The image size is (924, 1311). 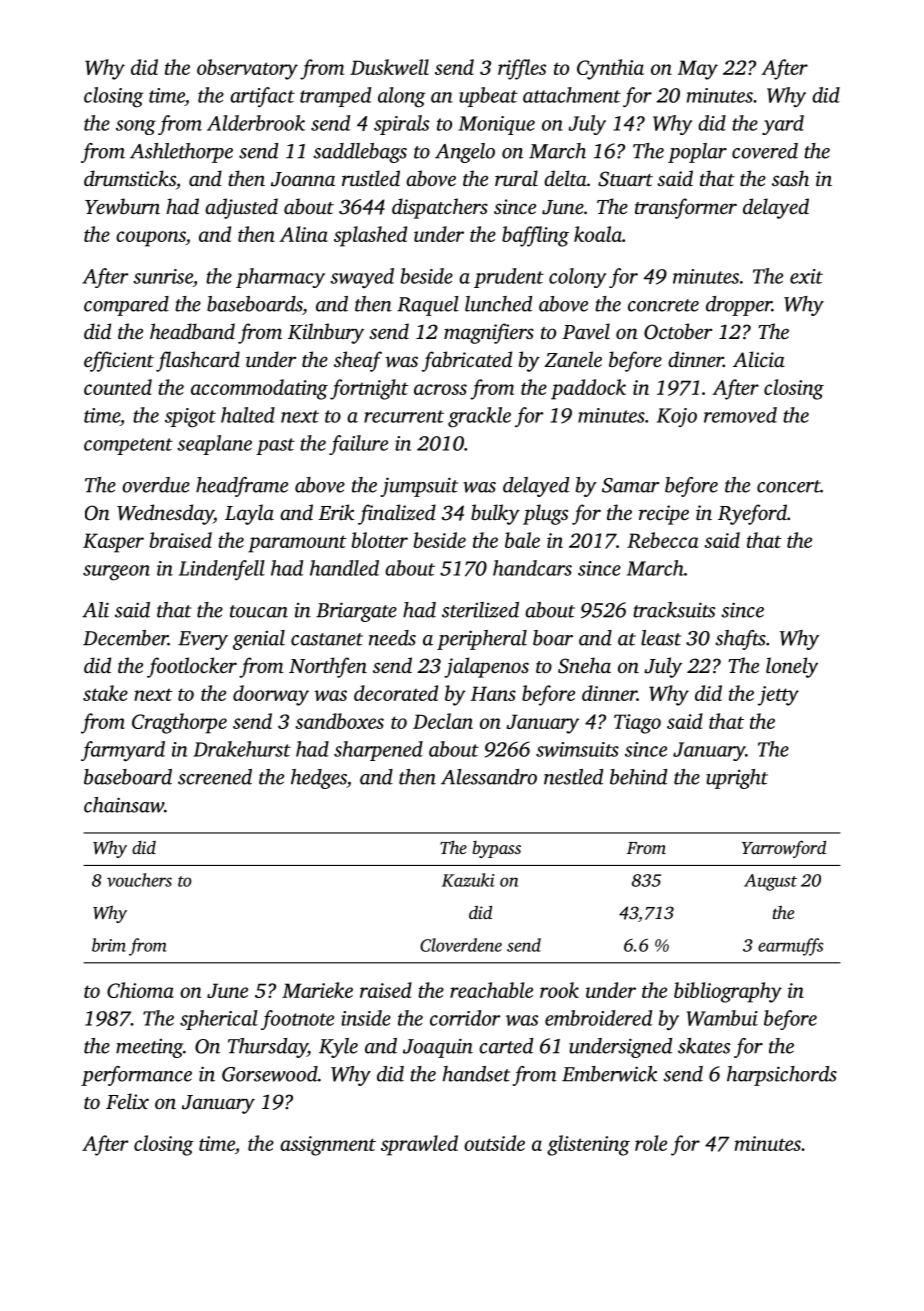 What do you see at coordinates (259, 640) in the document?
I see `genial` at bounding box center [259, 640].
